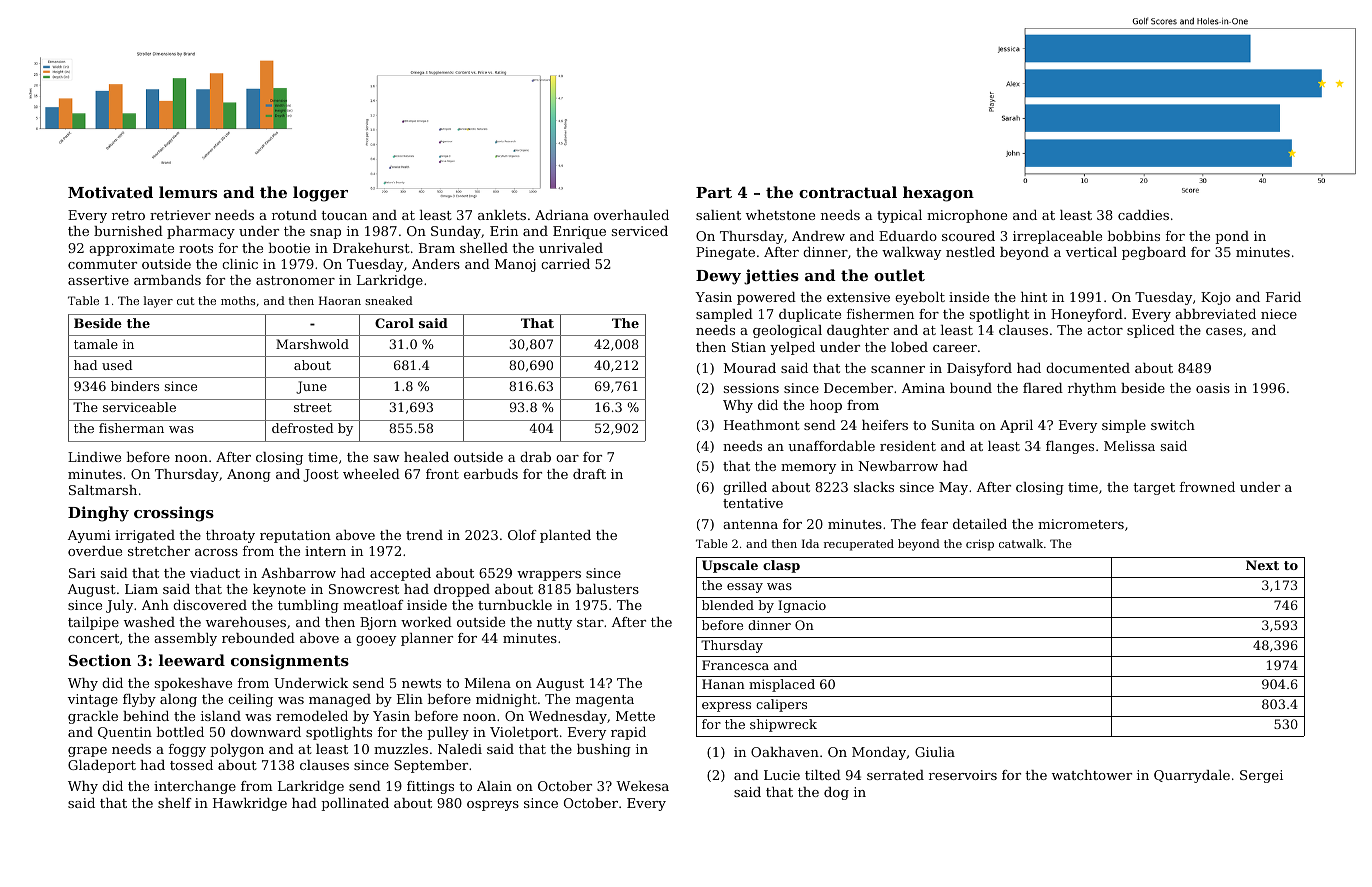 This screenshot has height=887, width=1372. I want to click on caddies, so click(1143, 215).
